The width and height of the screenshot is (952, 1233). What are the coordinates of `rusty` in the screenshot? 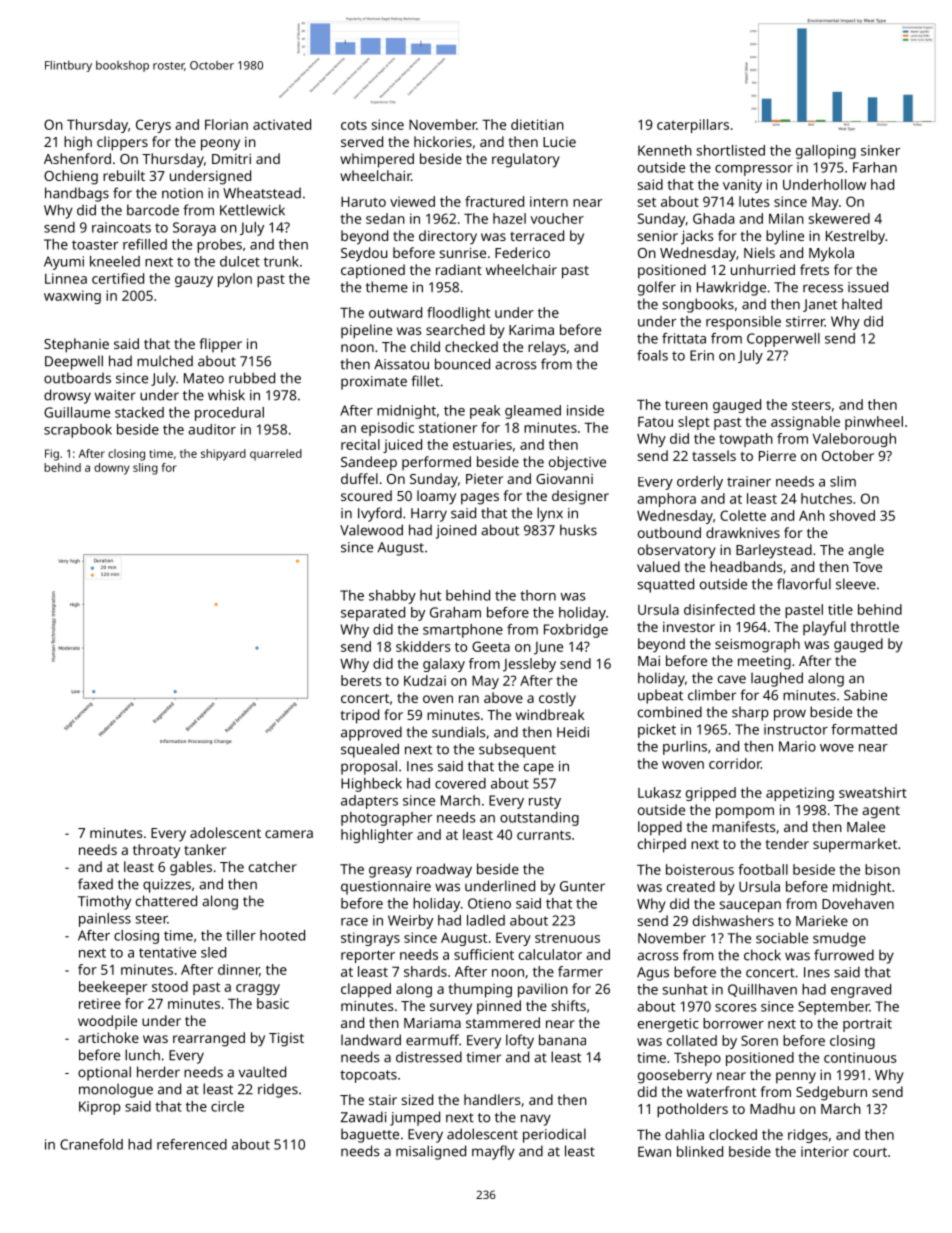 It's located at (545, 802).
